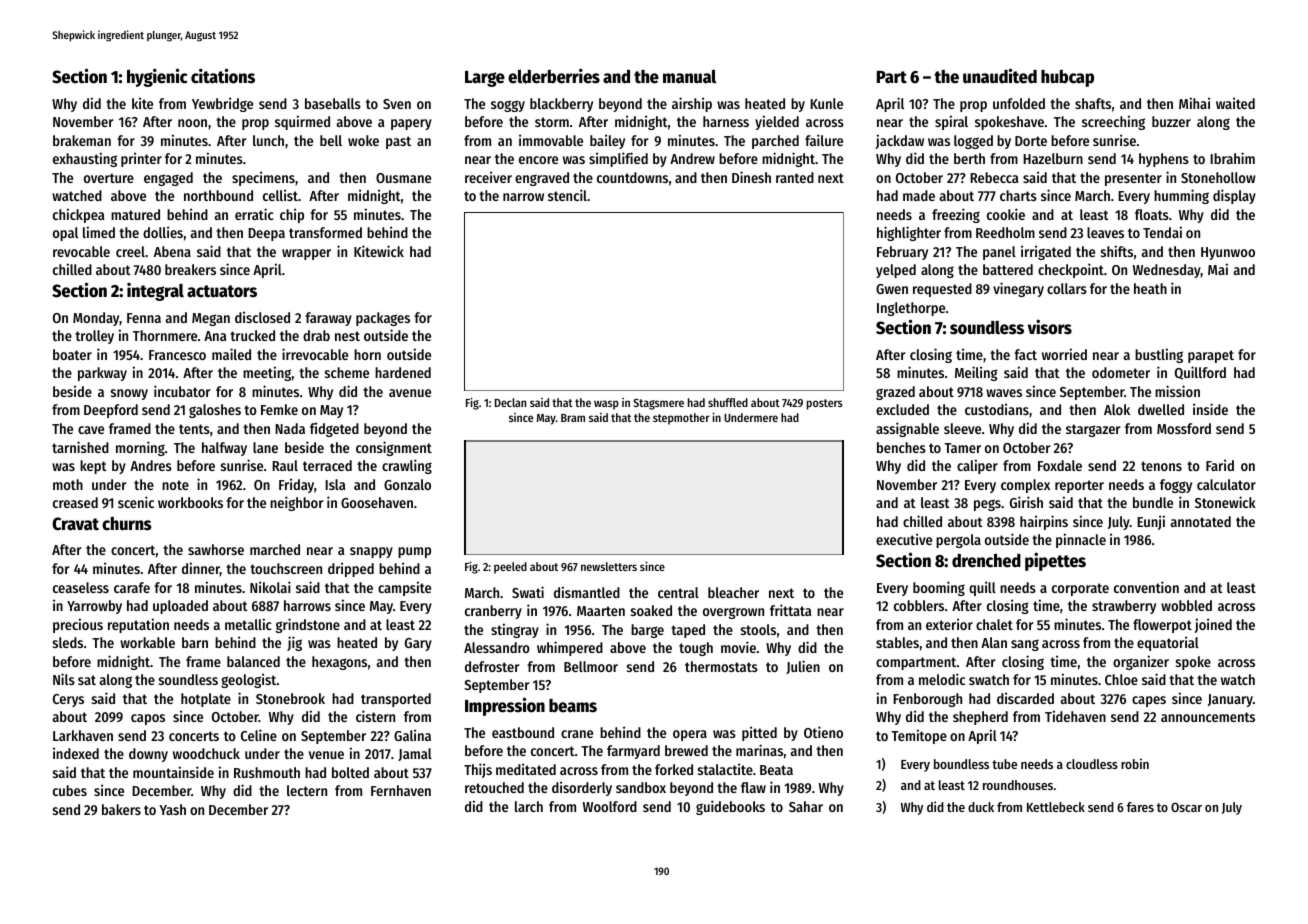  I want to click on ceaseless, so click(81, 587).
